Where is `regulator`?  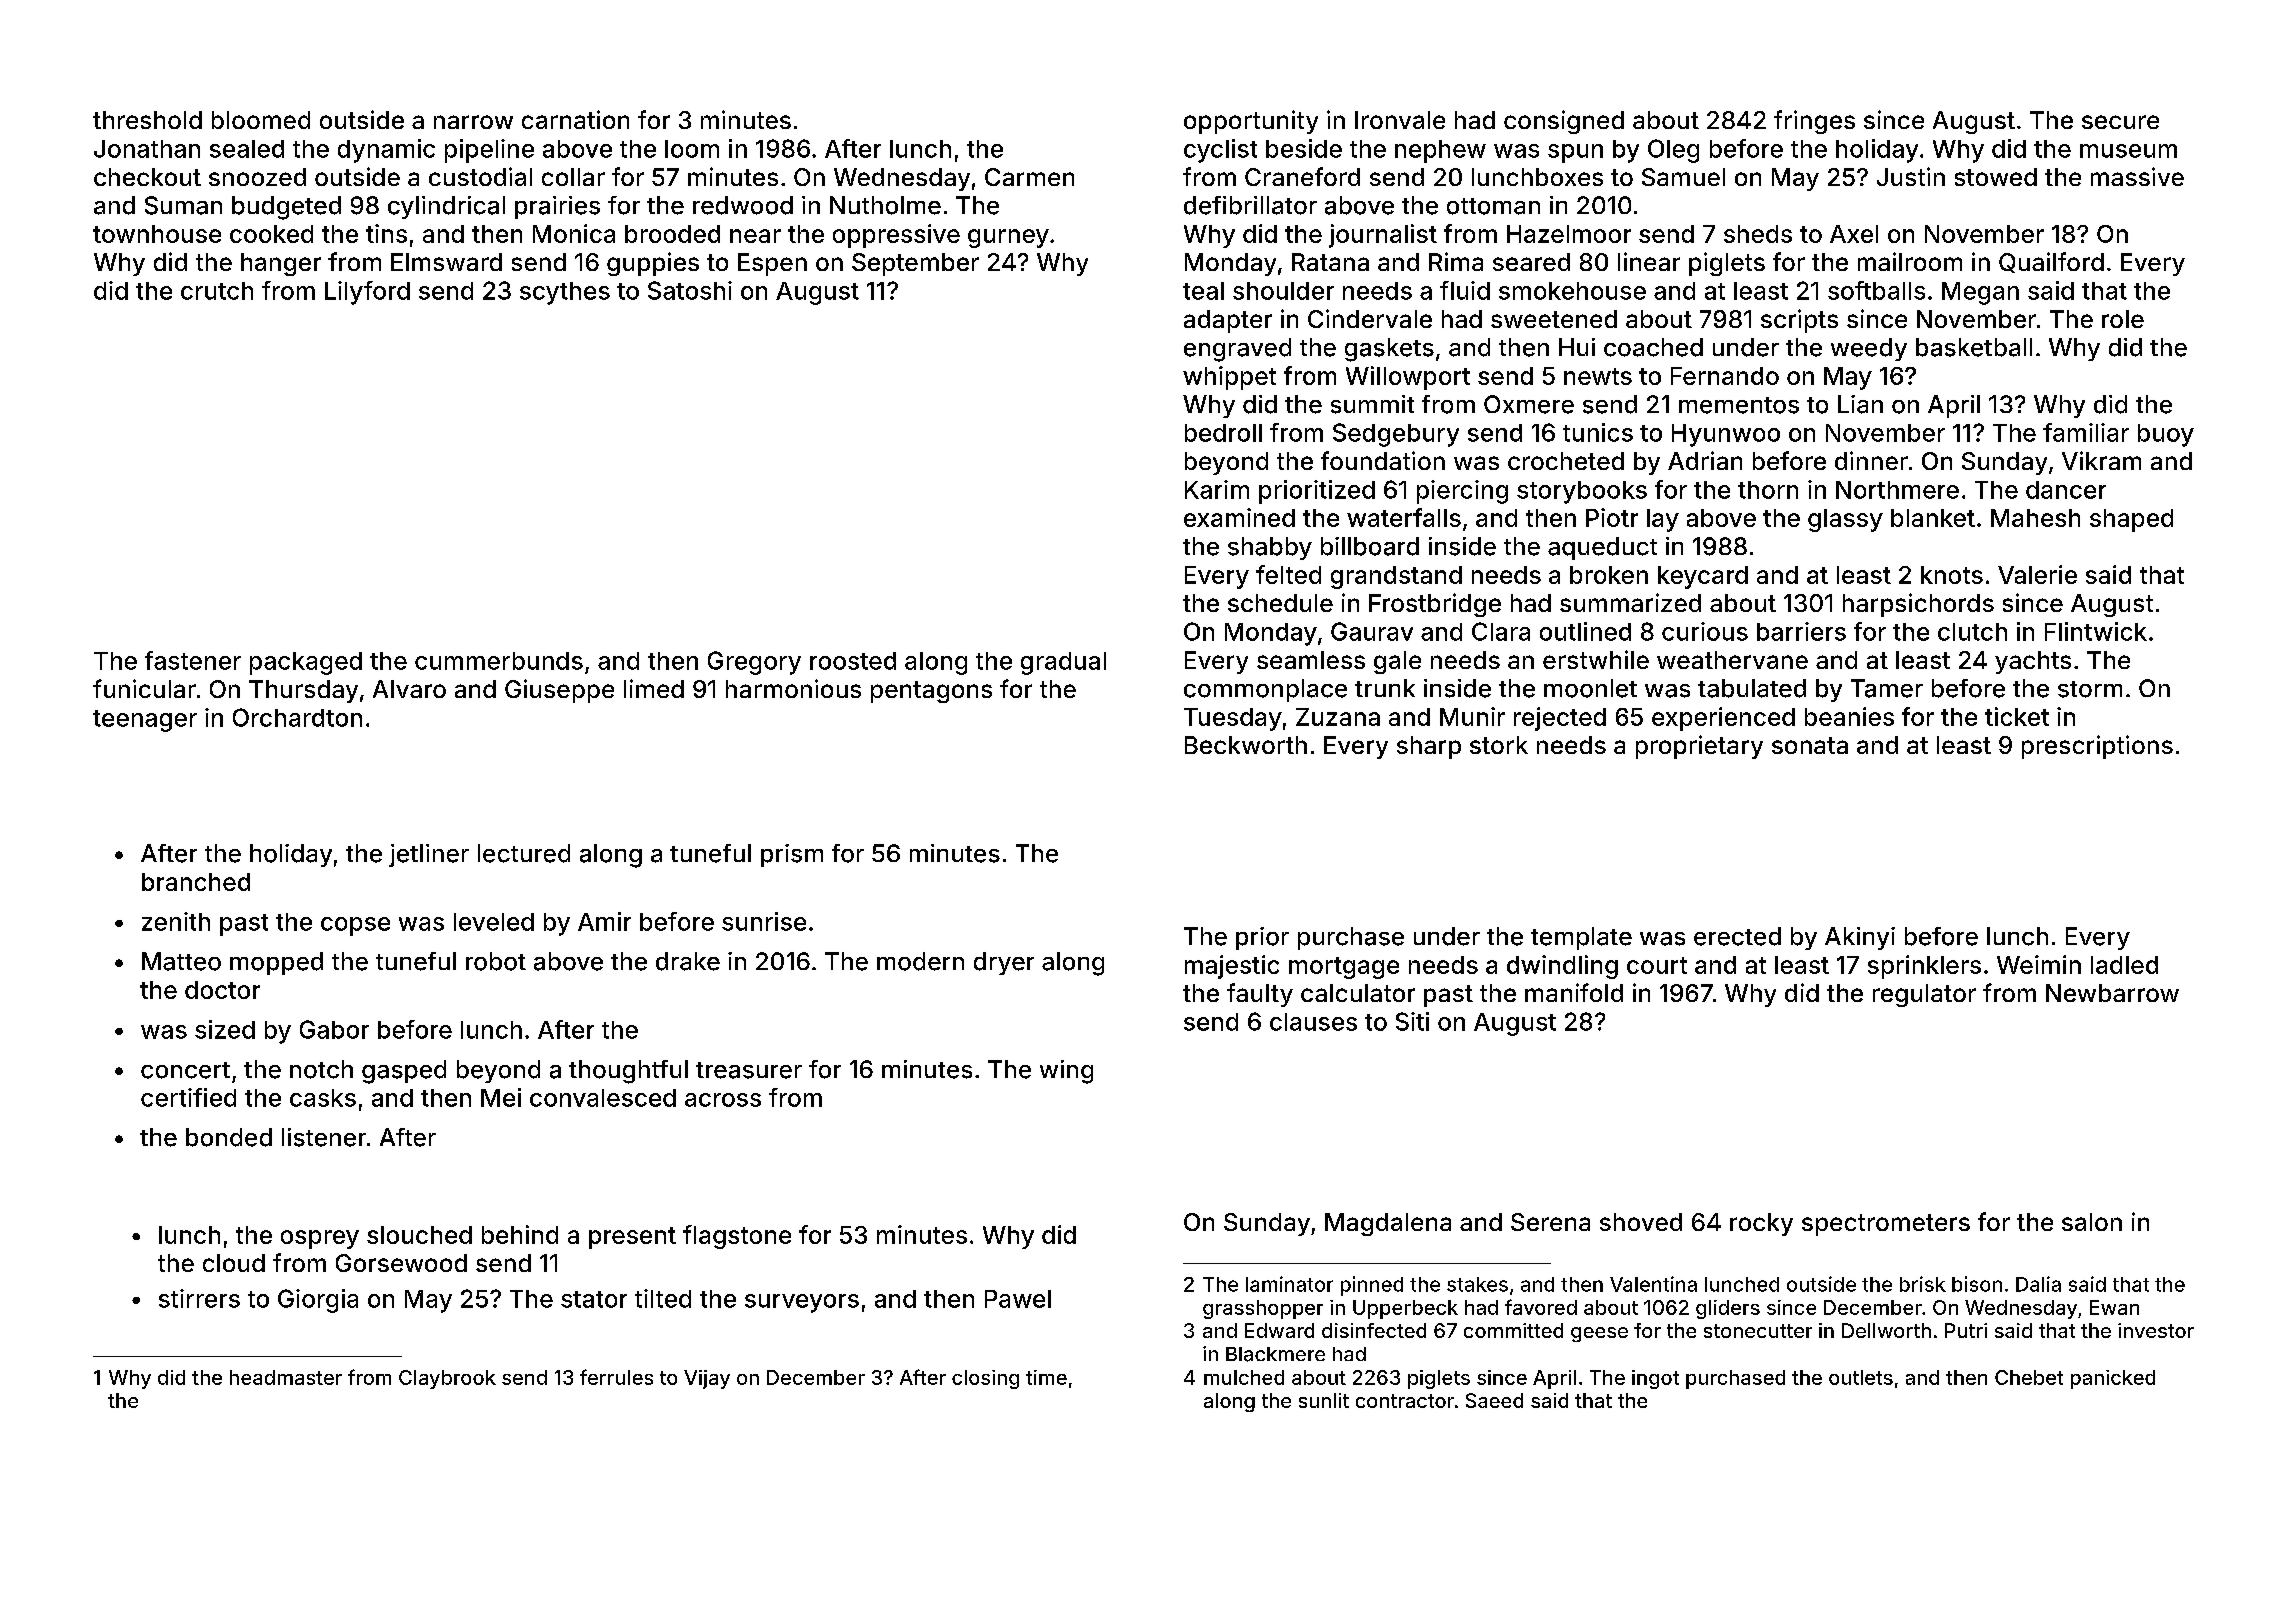 regulator is located at coordinates (1924, 995).
